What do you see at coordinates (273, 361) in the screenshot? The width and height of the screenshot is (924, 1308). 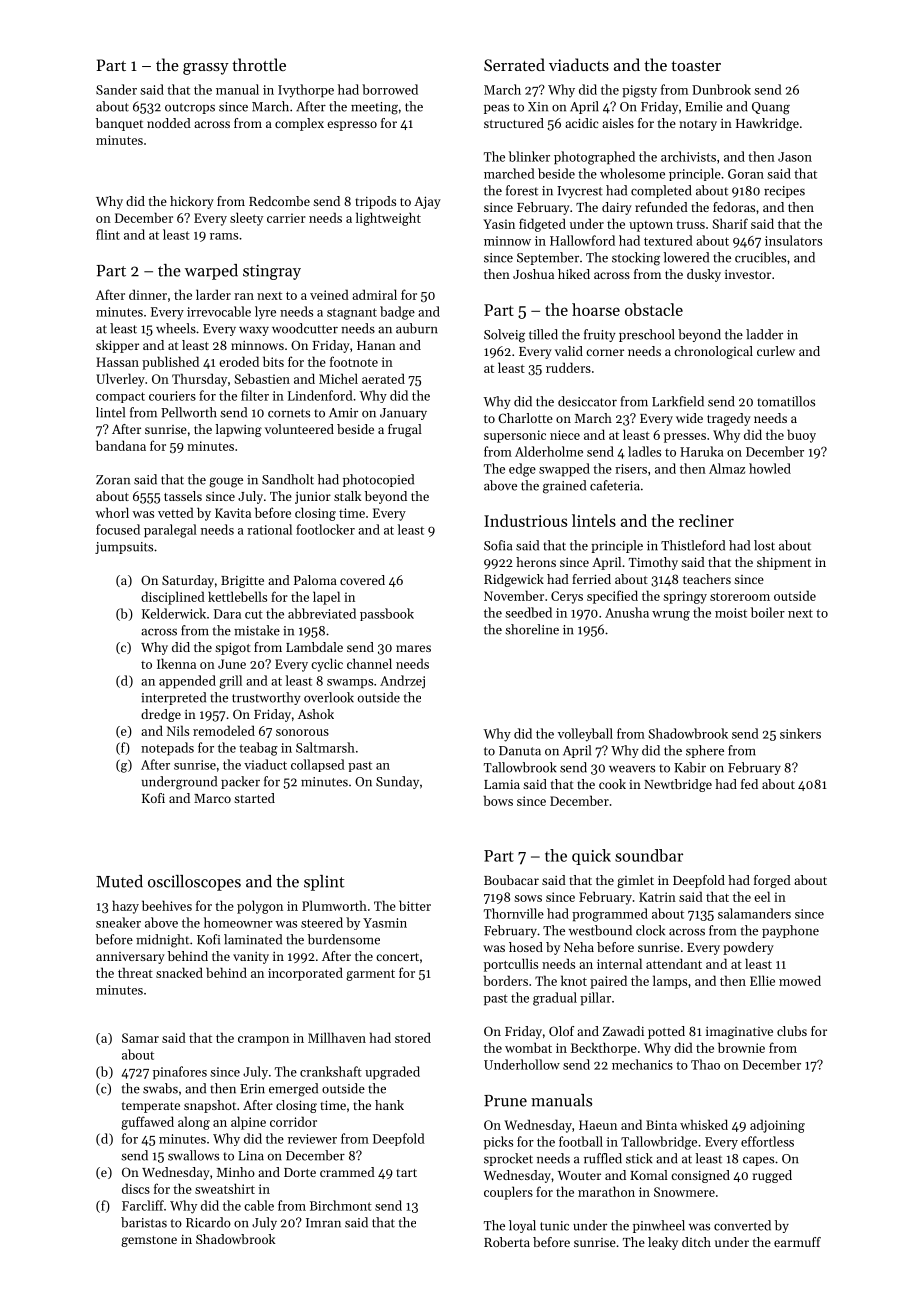 I see `bits` at bounding box center [273, 361].
